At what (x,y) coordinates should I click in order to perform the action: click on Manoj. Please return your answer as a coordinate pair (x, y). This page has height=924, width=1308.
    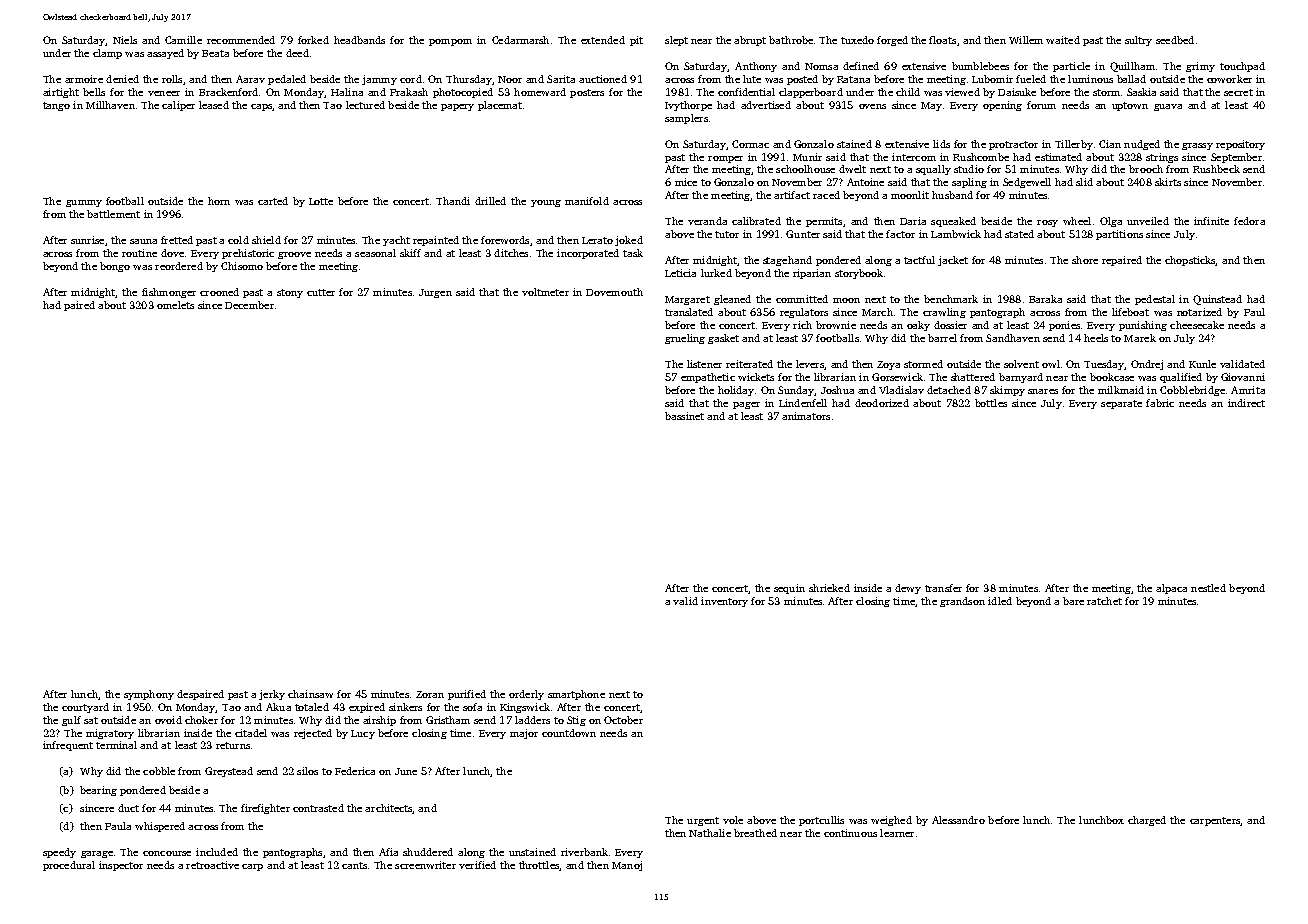
    Looking at the image, I should click on (627, 866).
